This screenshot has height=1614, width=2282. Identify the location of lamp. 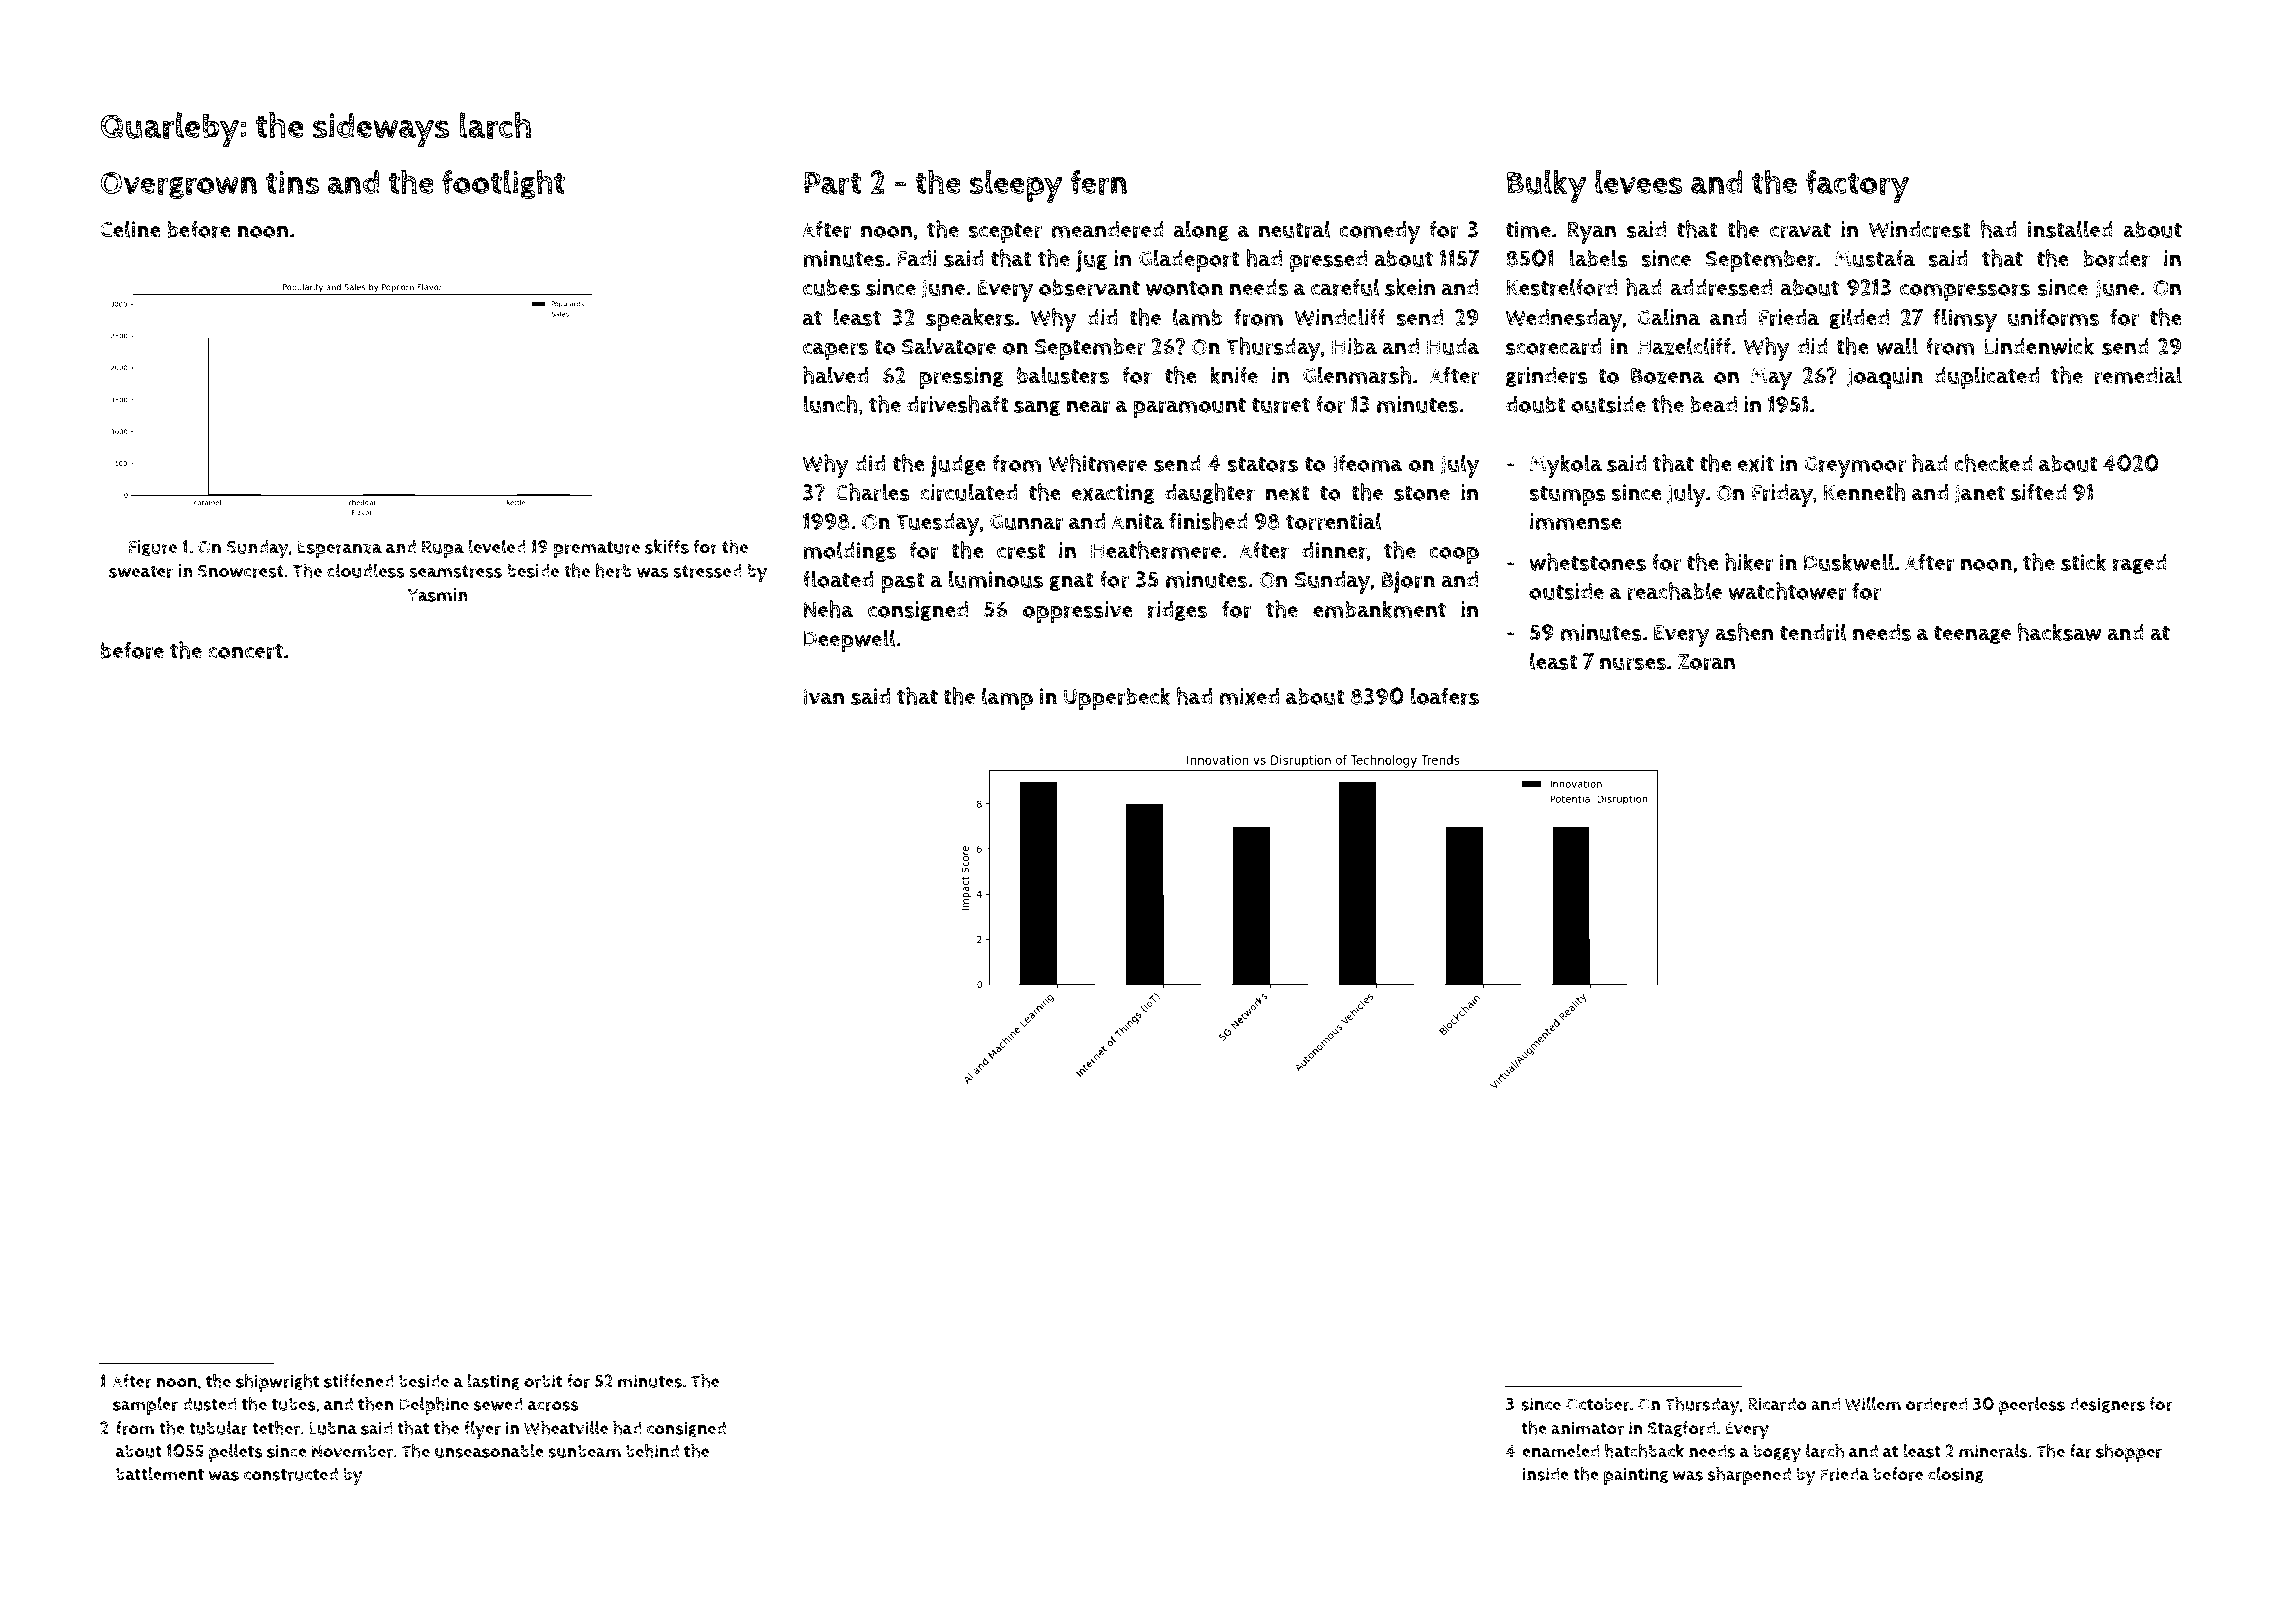
(1007, 698).
